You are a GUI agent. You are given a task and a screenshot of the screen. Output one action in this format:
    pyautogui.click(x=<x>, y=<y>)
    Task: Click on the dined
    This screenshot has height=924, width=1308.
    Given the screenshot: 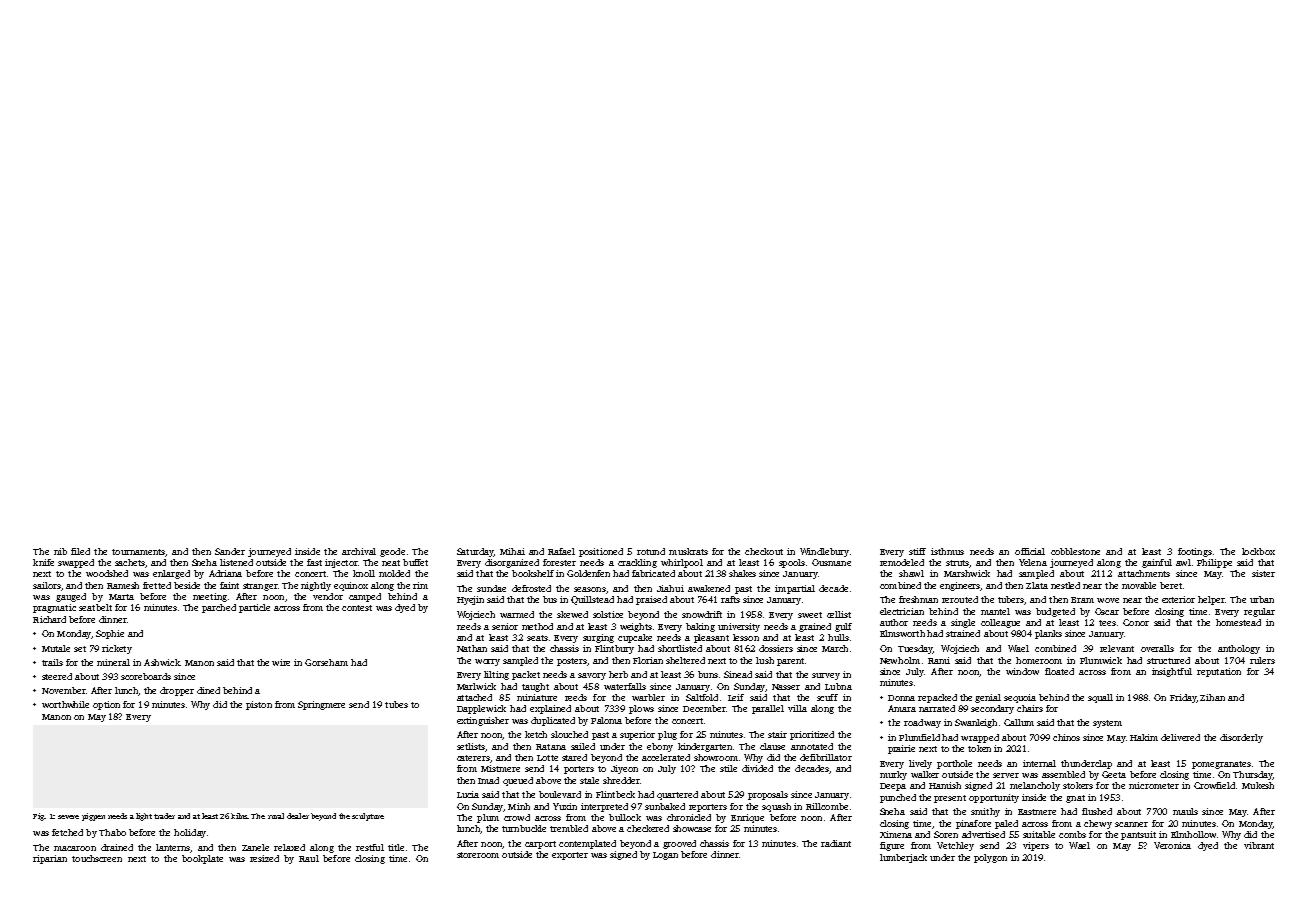 What is the action you would take?
    pyautogui.click(x=208, y=690)
